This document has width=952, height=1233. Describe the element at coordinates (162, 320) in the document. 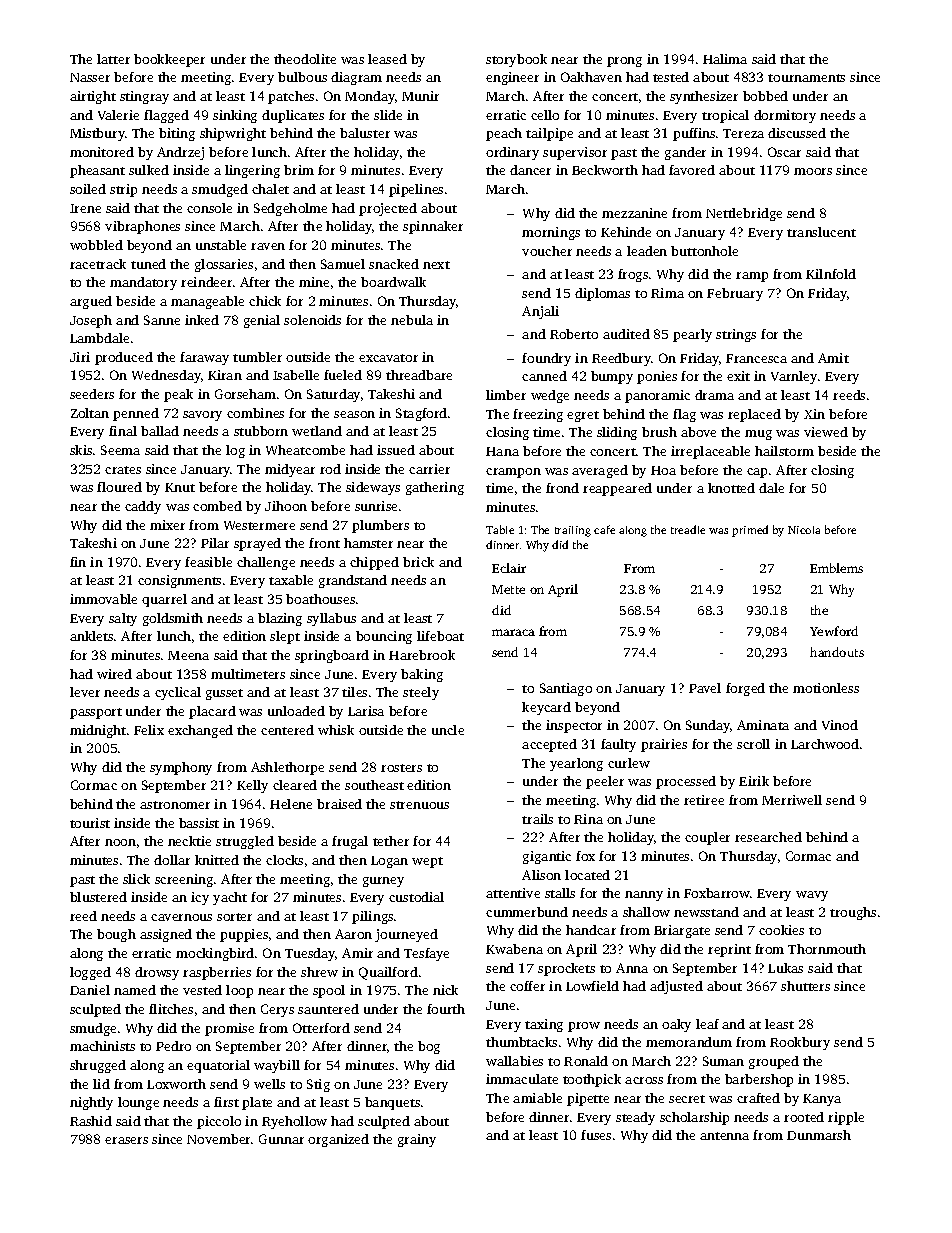

I see `Sanne` at that location.
